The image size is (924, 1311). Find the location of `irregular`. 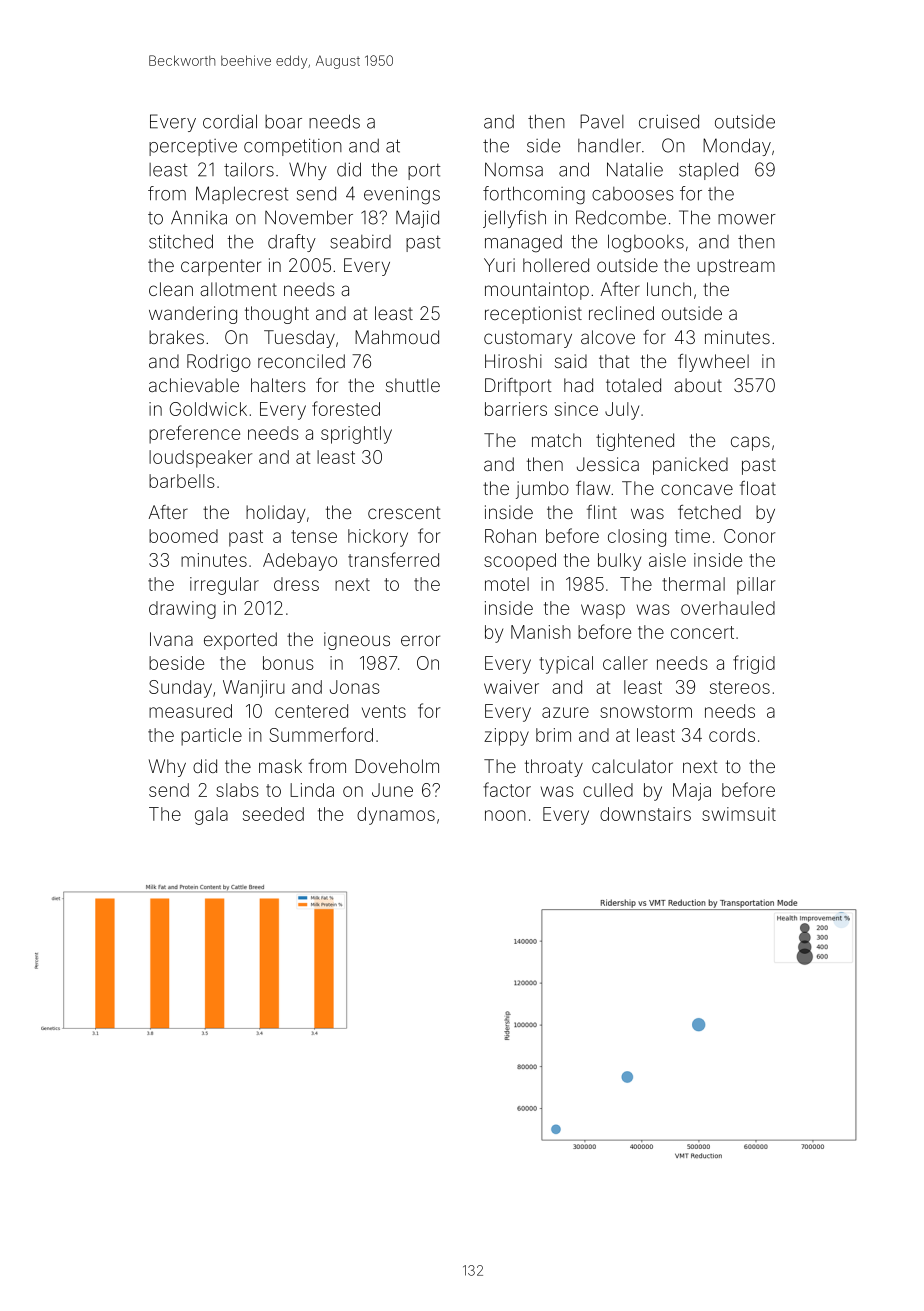

irregular is located at coordinates (224, 586).
